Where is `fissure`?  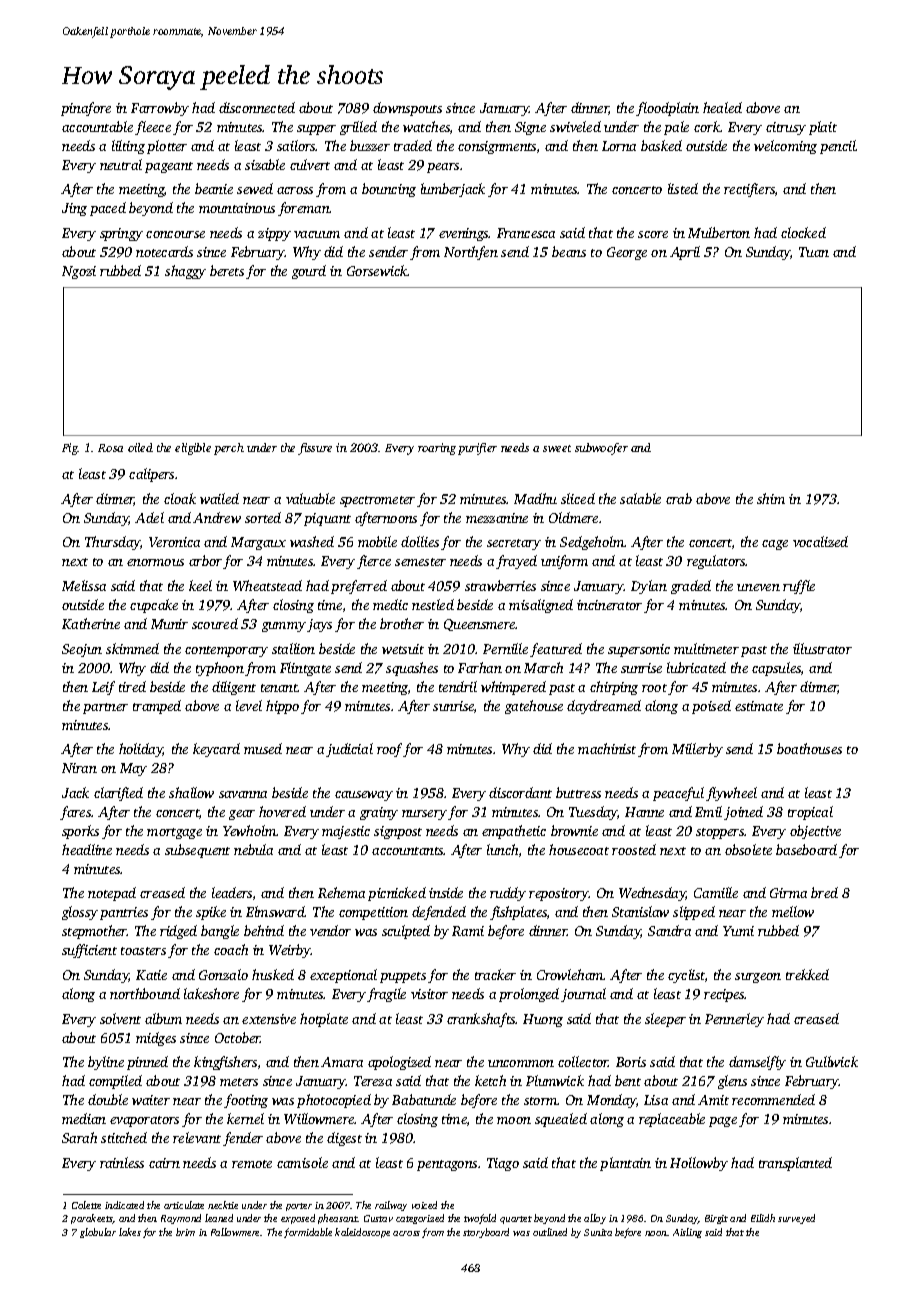 fissure is located at coordinates (315, 449).
